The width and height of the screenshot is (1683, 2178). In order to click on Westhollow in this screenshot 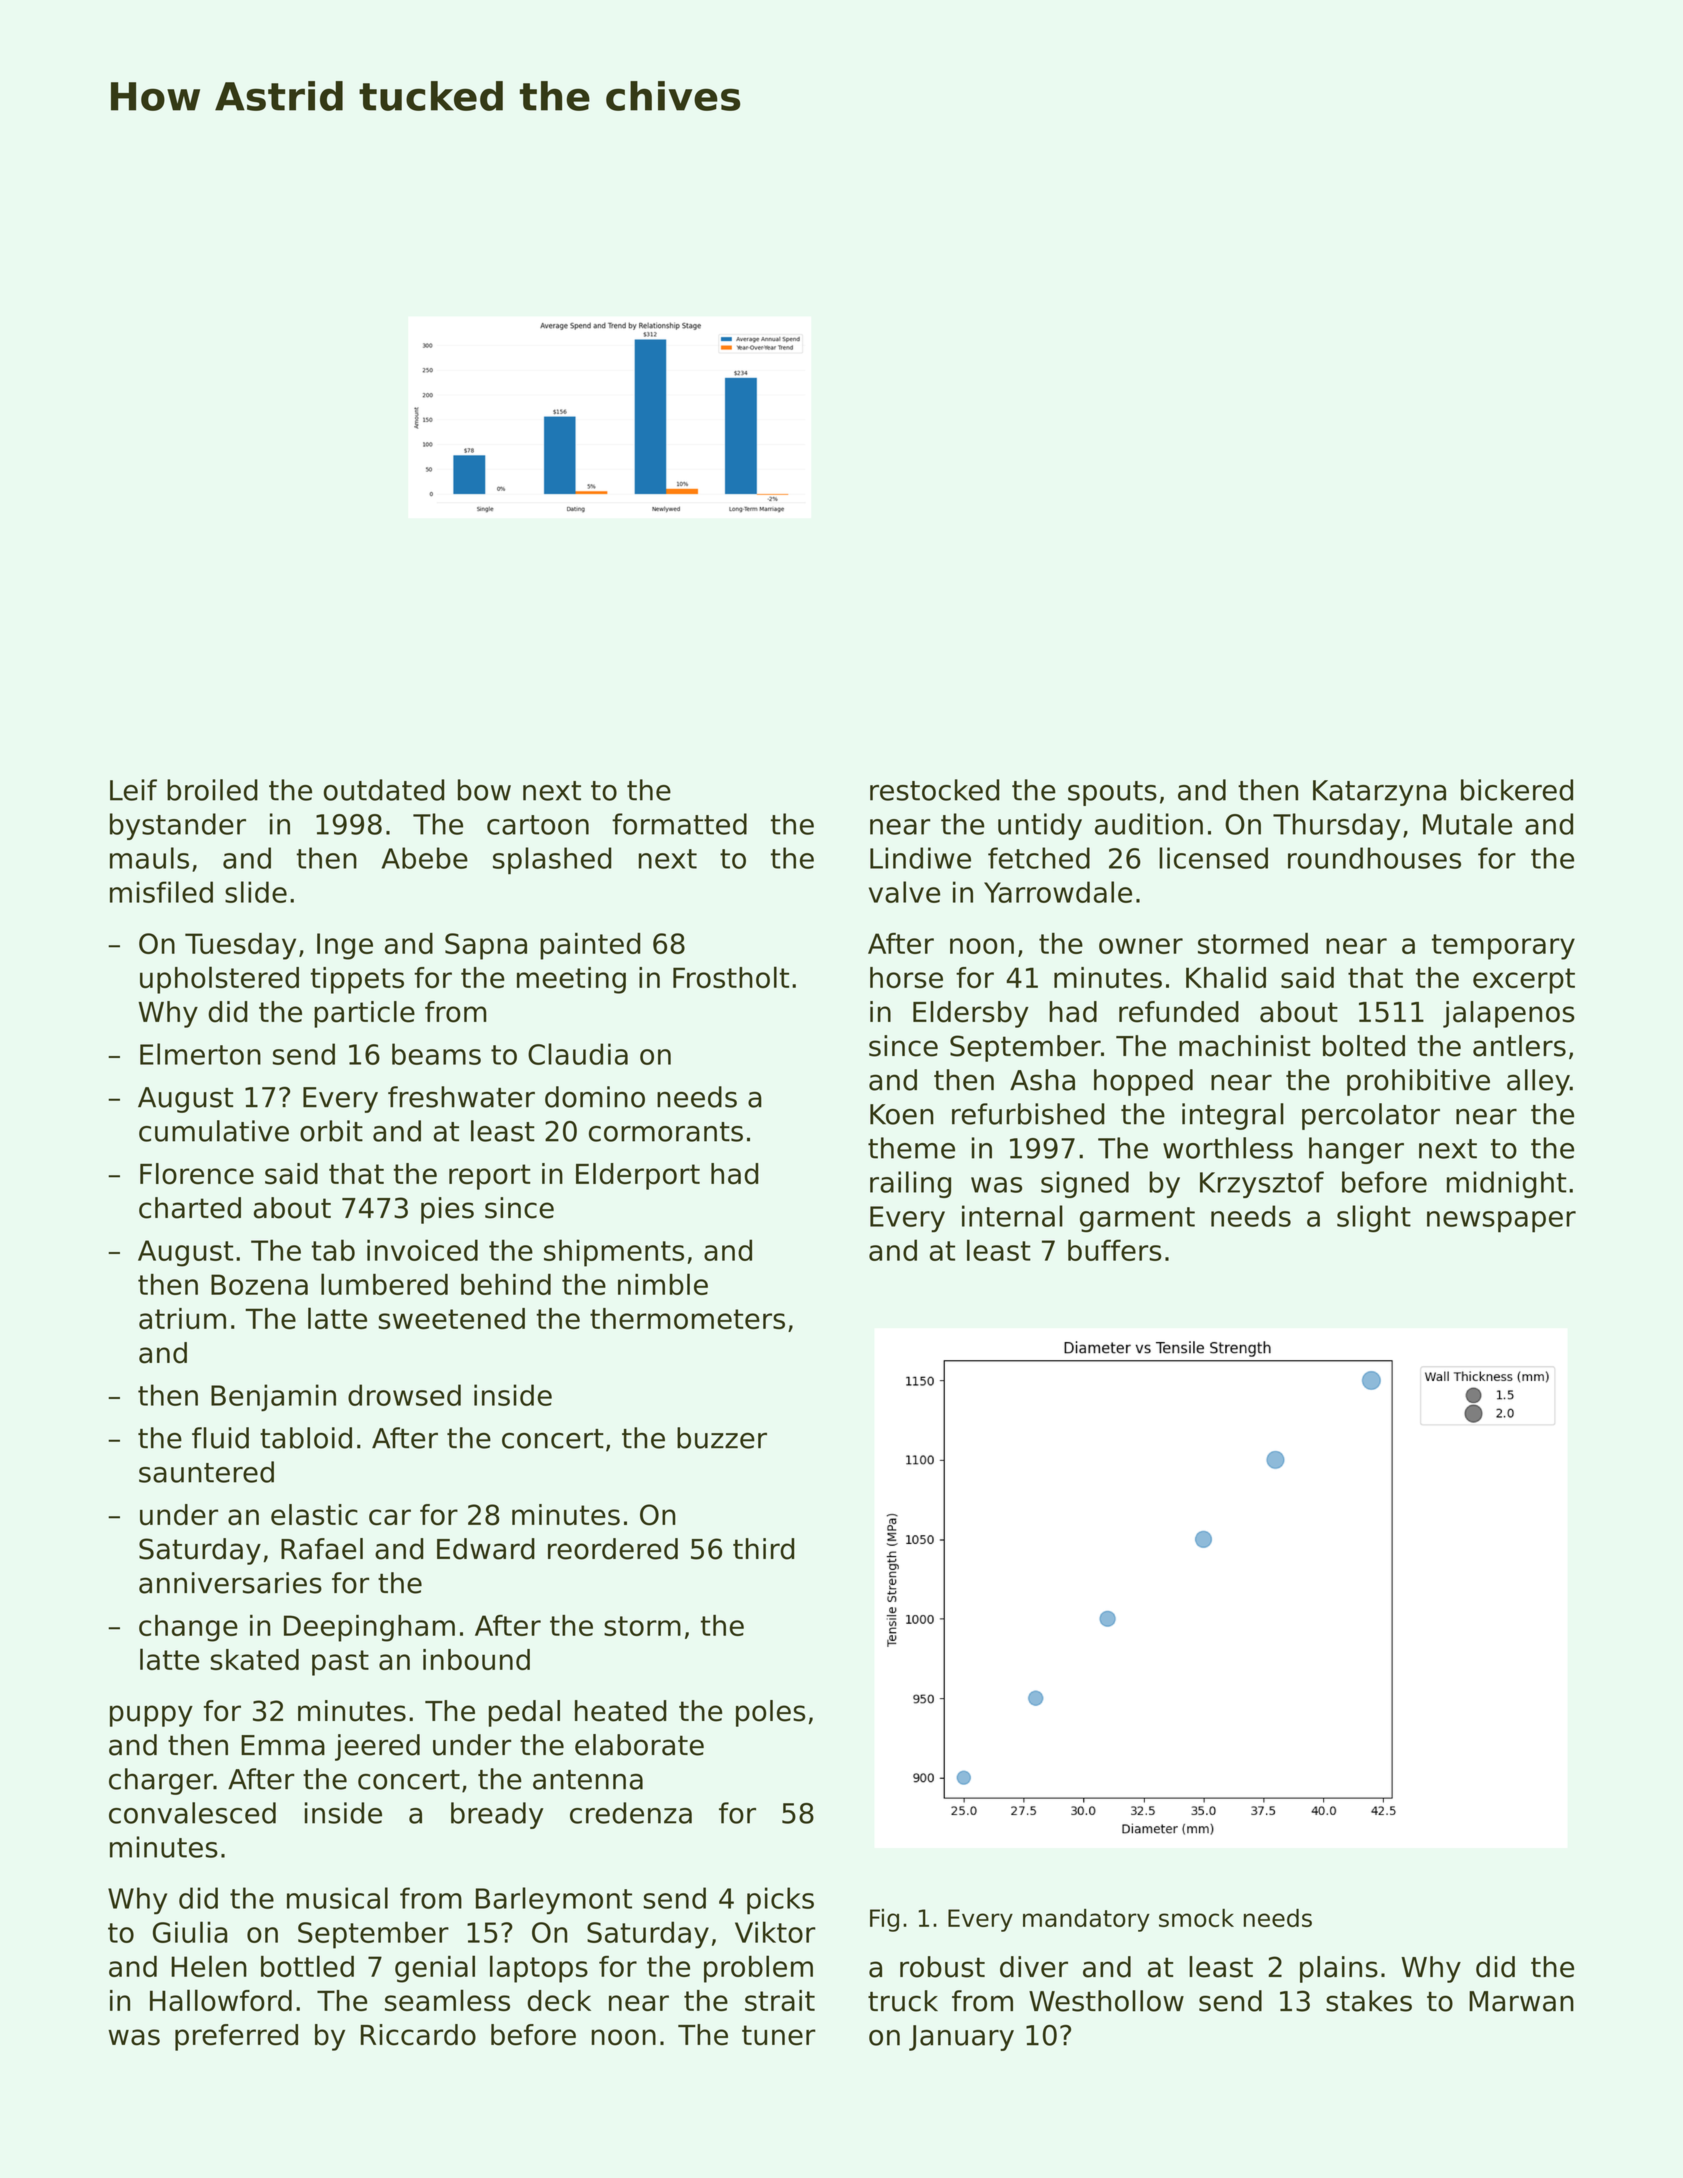, I will do `click(1106, 2001)`.
